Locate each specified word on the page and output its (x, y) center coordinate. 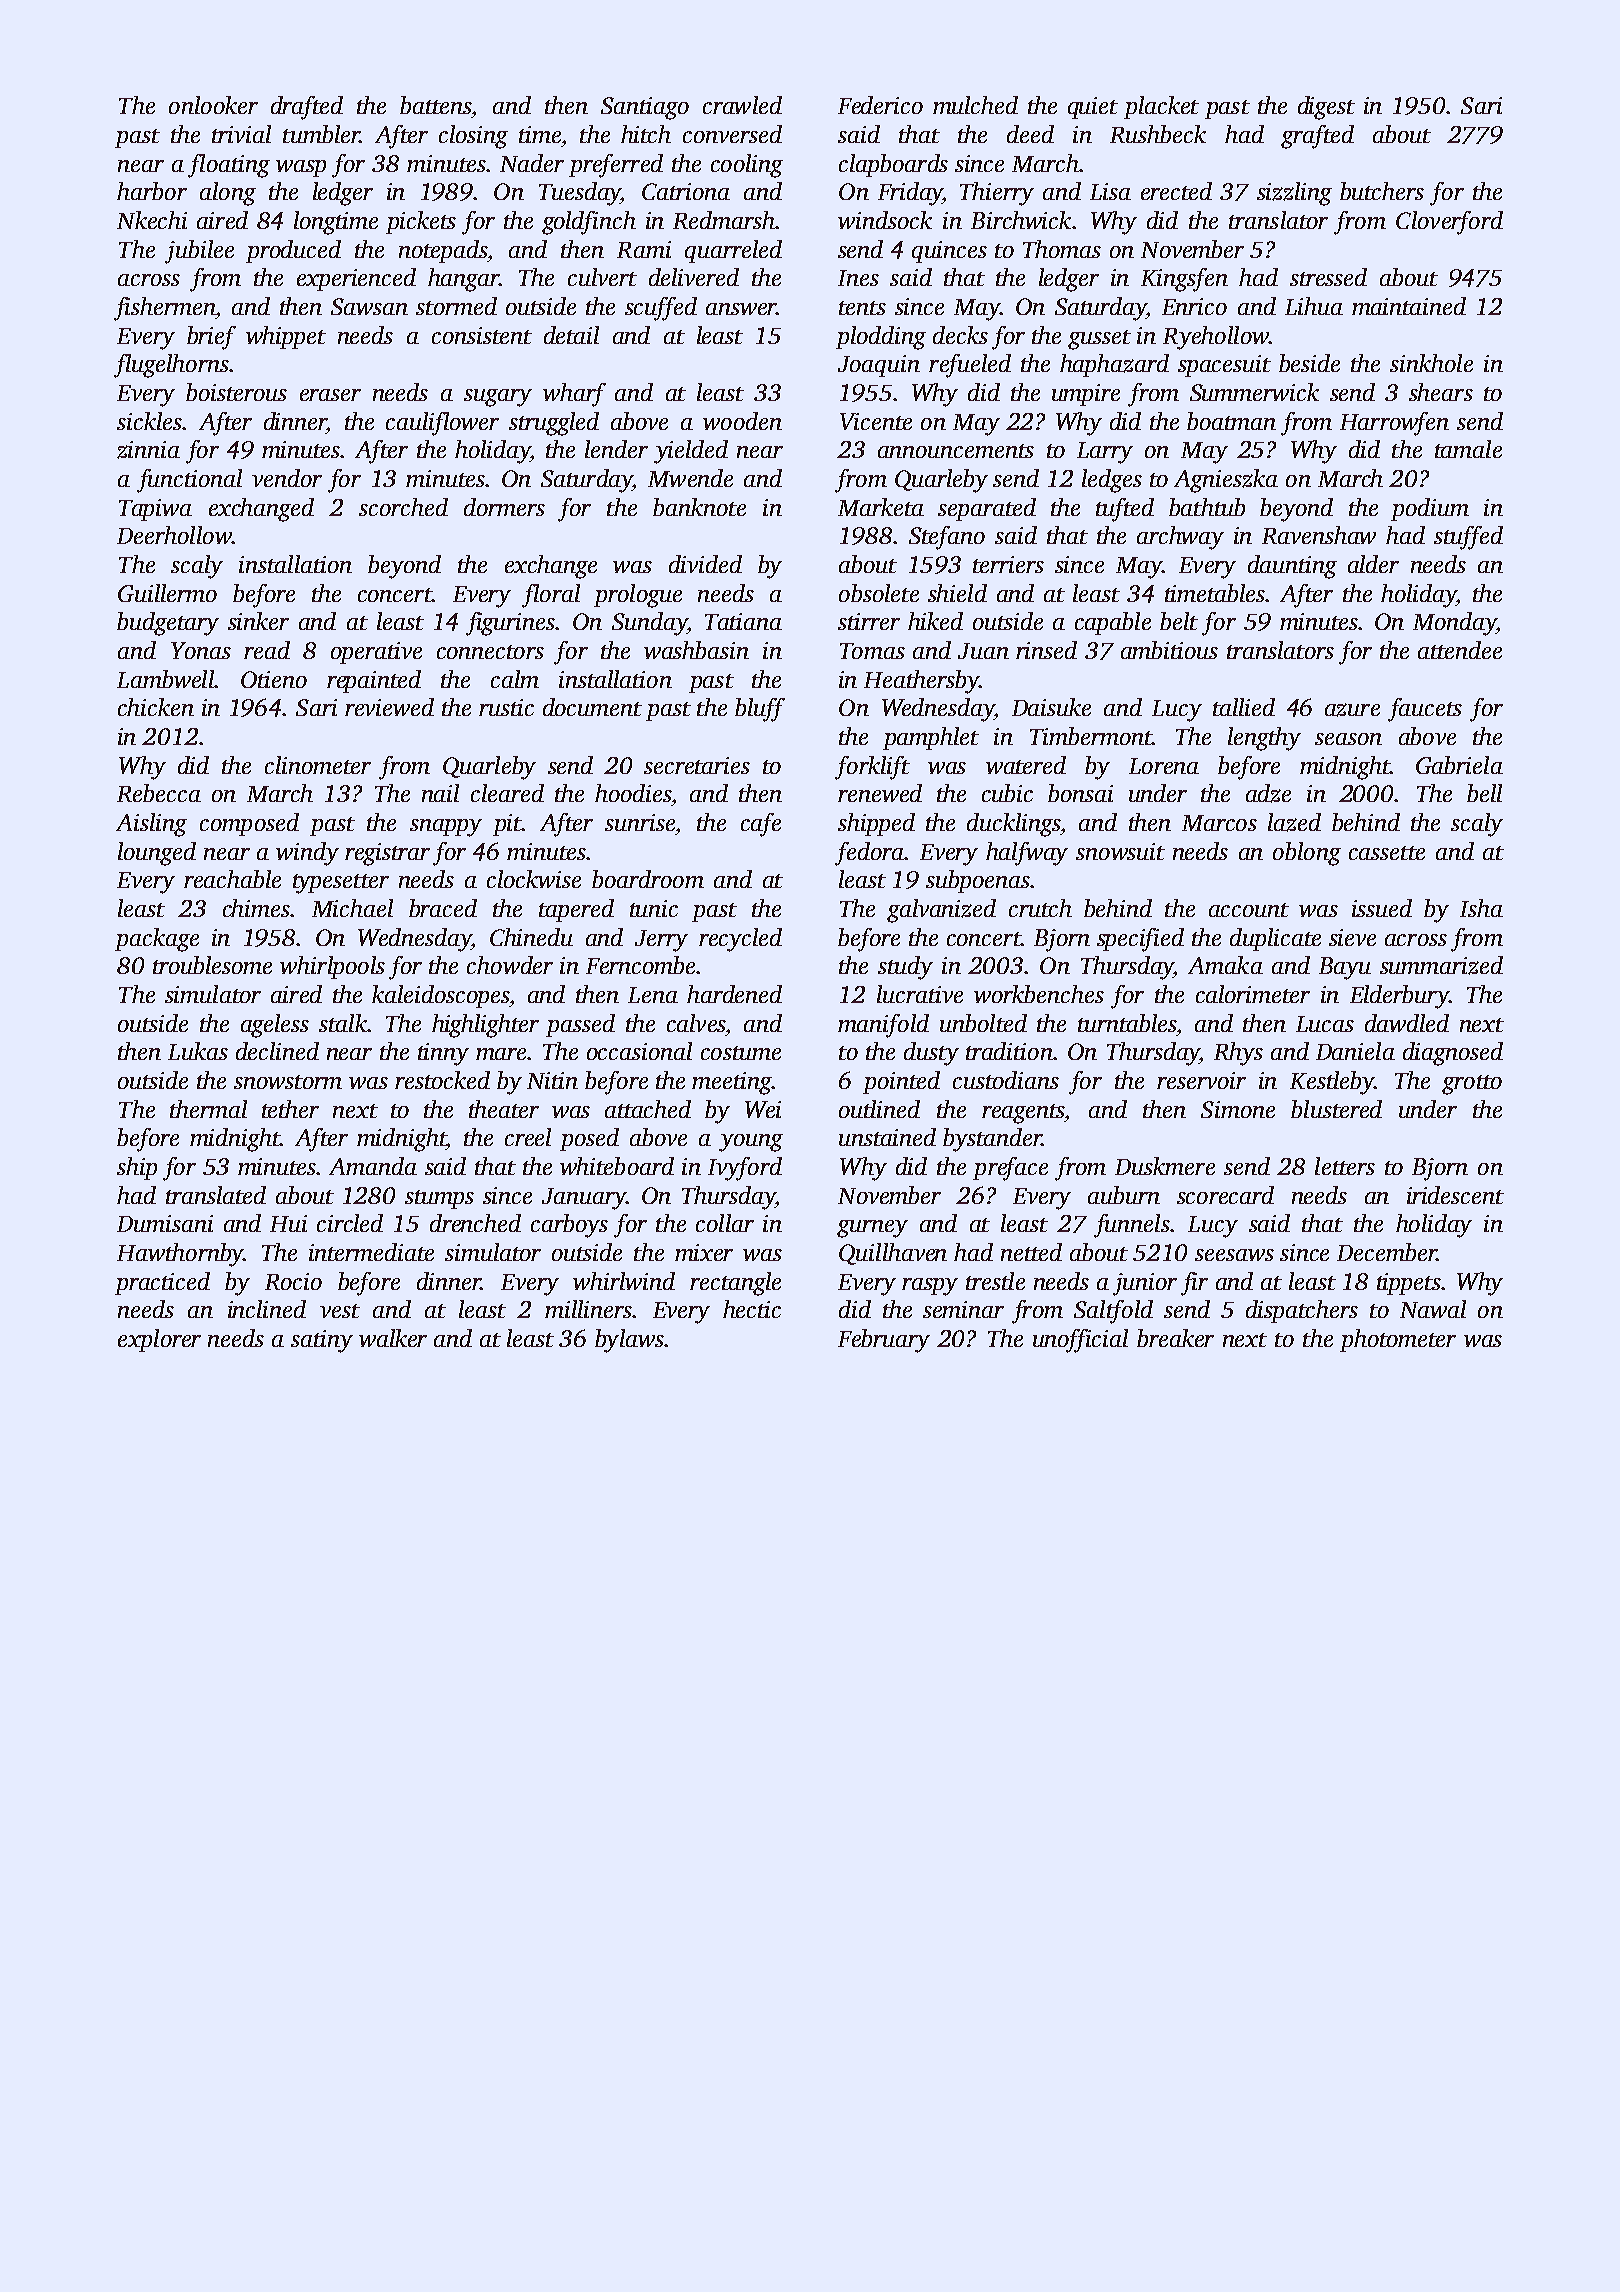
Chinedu (531, 937)
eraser (330, 395)
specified (1140, 940)
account (1249, 910)
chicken (156, 707)
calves (696, 1023)
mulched (975, 105)
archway (1180, 538)
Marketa (881, 507)
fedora (869, 854)
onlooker (213, 105)
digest (1326, 108)
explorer (159, 1340)
